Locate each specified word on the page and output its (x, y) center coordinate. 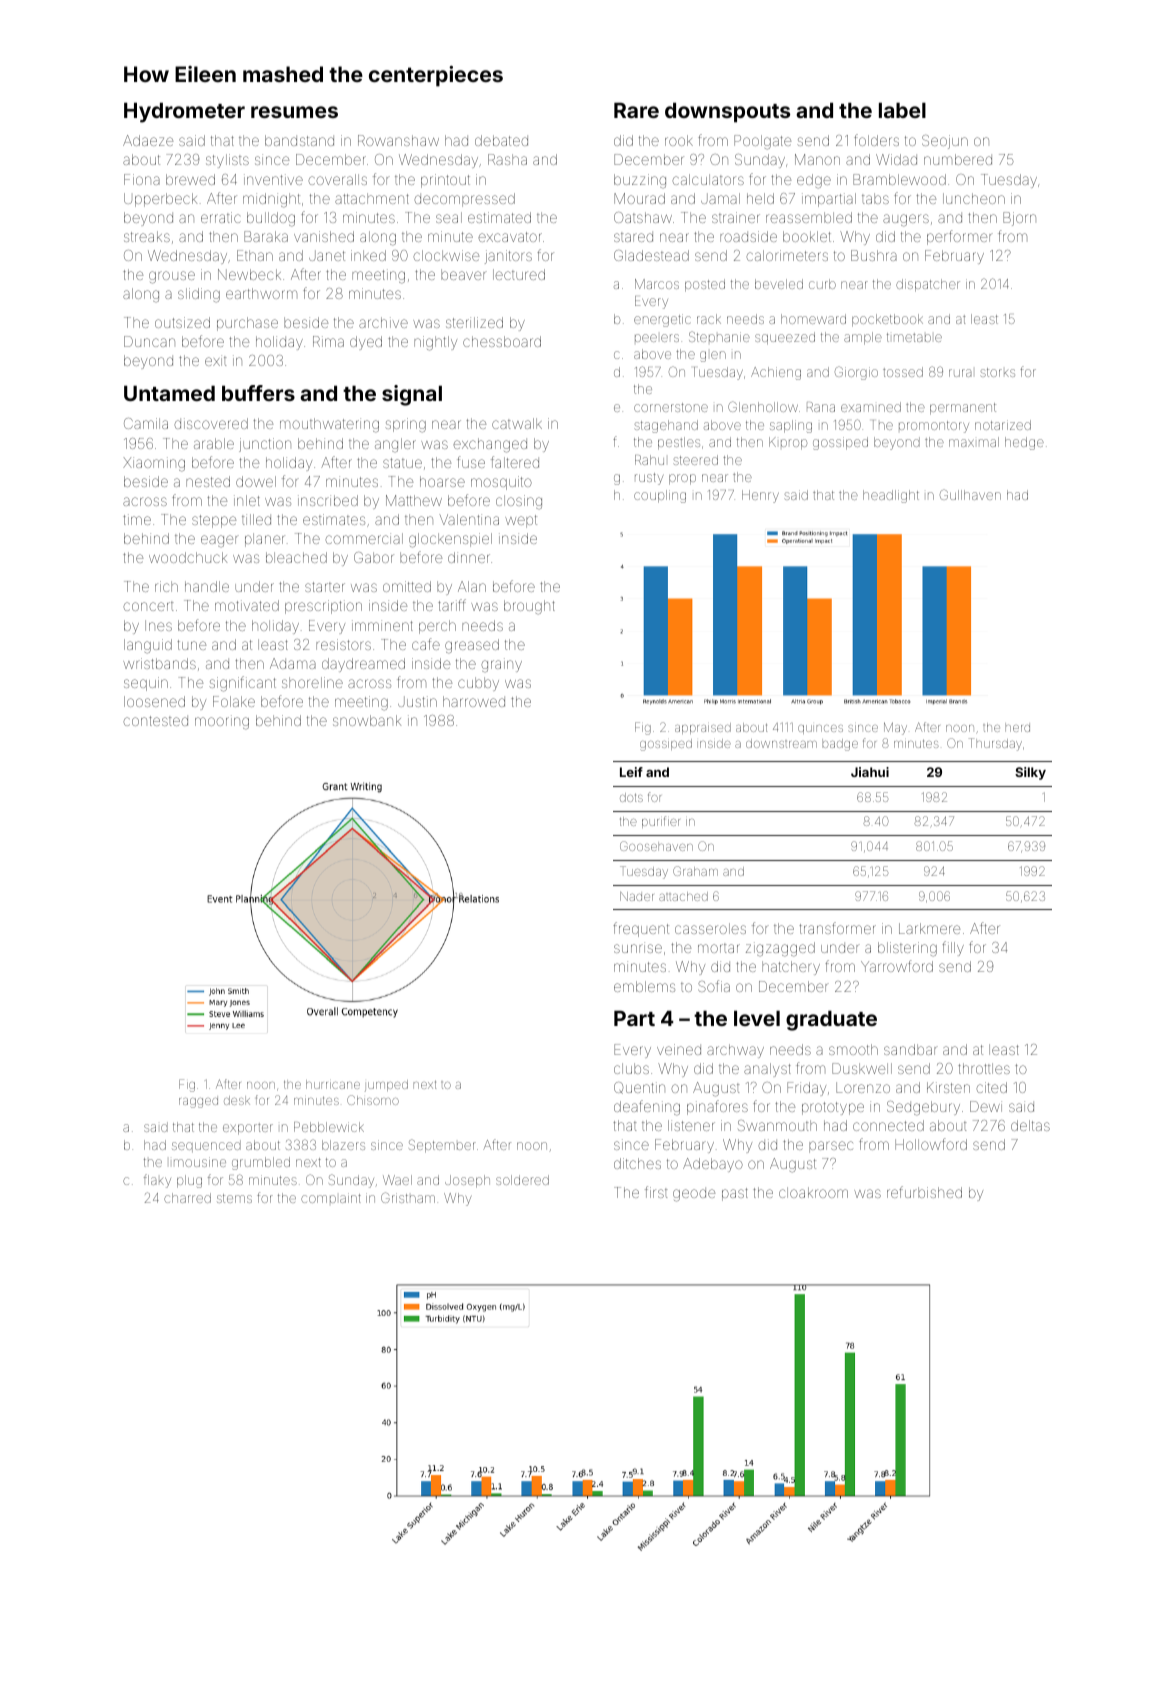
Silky (1030, 773)
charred (187, 1198)
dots (631, 797)
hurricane (333, 1084)
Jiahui (870, 772)
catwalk (517, 423)
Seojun (945, 142)
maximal (974, 442)
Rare (636, 110)
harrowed (474, 701)
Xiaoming (154, 464)
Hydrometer (184, 112)
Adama (293, 663)
